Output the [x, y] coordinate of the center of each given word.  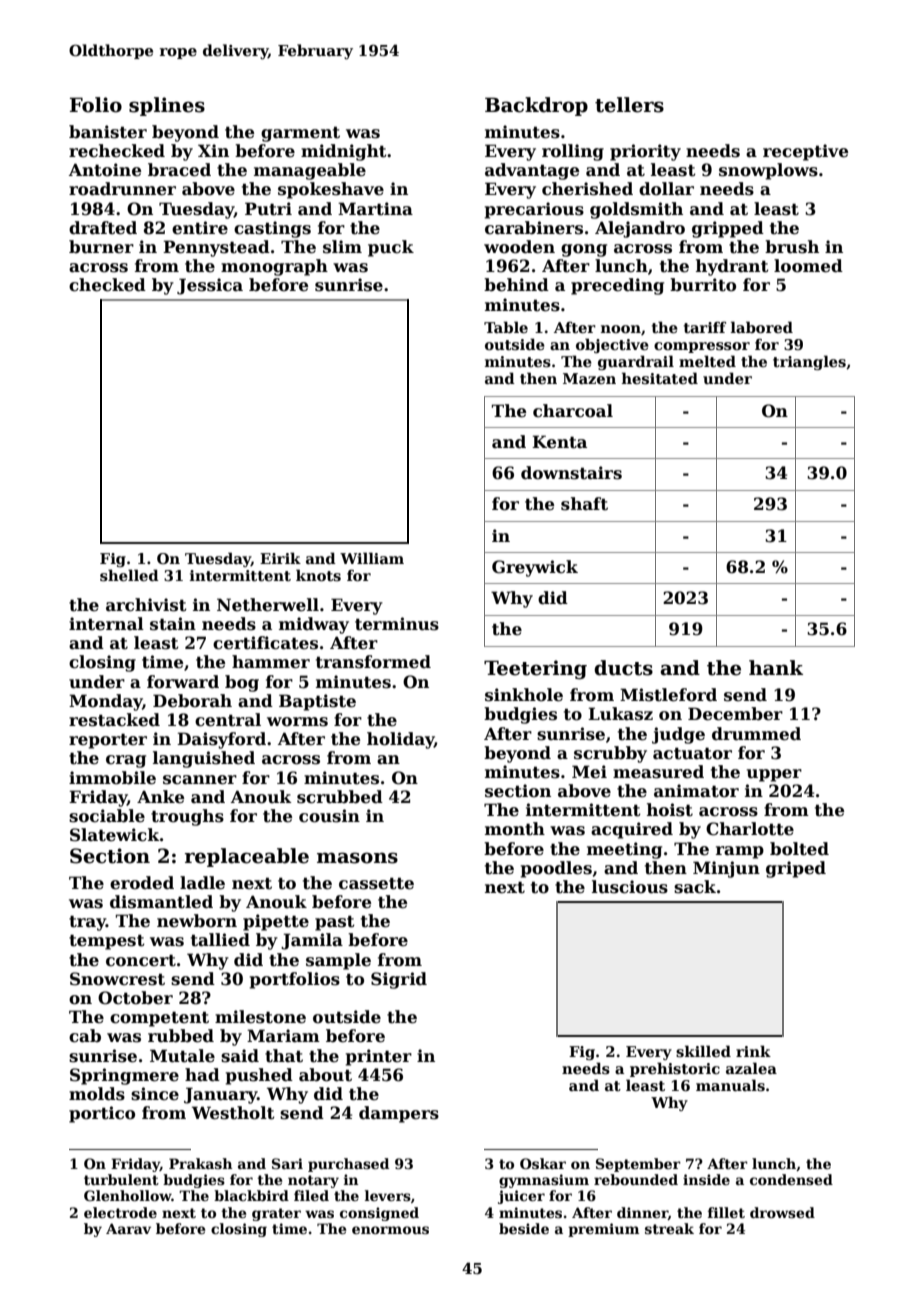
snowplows [768, 171]
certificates [265, 643]
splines [167, 106]
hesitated [660, 378]
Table [506, 327]
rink [753, 1051]
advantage [532, 171]
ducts [623, 668]
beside [524, 1228]
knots [318, 575]
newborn [197, 921]
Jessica [210, 286]
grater [276, 1214]
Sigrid [399, 980]
